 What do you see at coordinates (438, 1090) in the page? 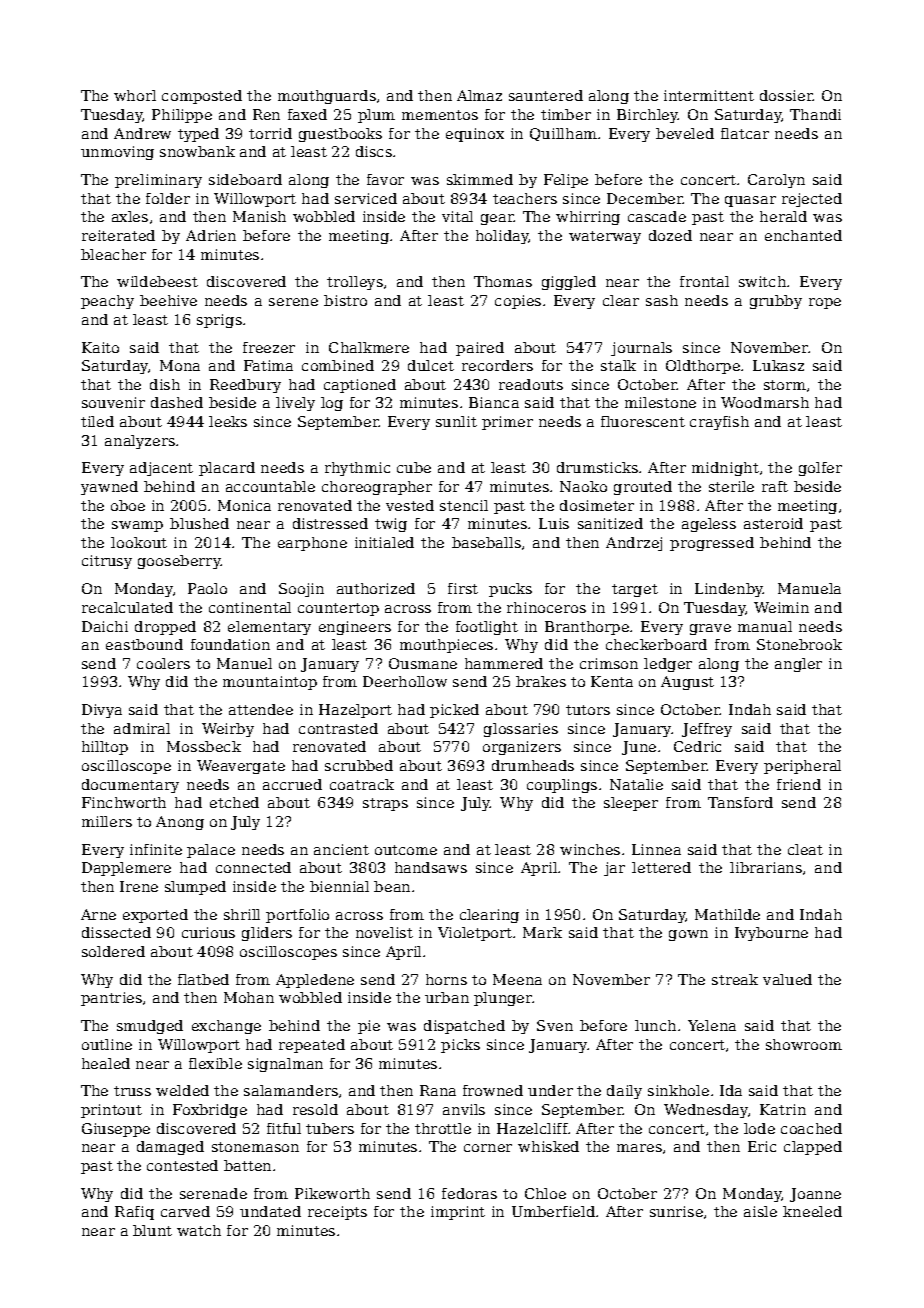
I see `Rana` at bounding box center [438, 1090].
